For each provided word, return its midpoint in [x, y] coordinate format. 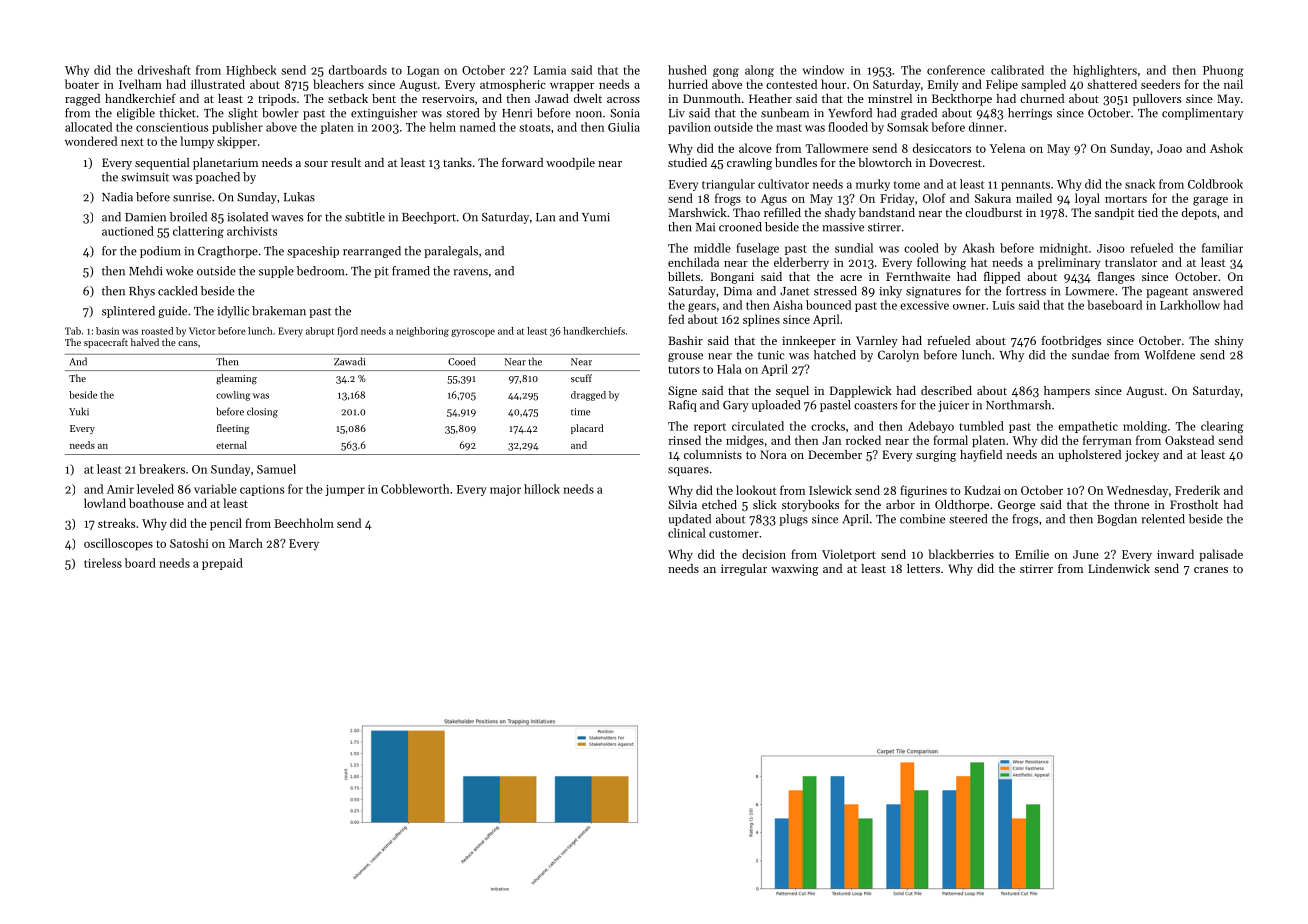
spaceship [313, 252]
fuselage [757, 249]
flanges [1116, 278]
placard [587, 429]
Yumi [596, 217]
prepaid [222, 564]
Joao [1169, 148]
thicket [177, 113]
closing [262, 412]
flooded [848, 127]
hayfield [981, 456]
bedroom [320, 271]
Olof [934, 198]
